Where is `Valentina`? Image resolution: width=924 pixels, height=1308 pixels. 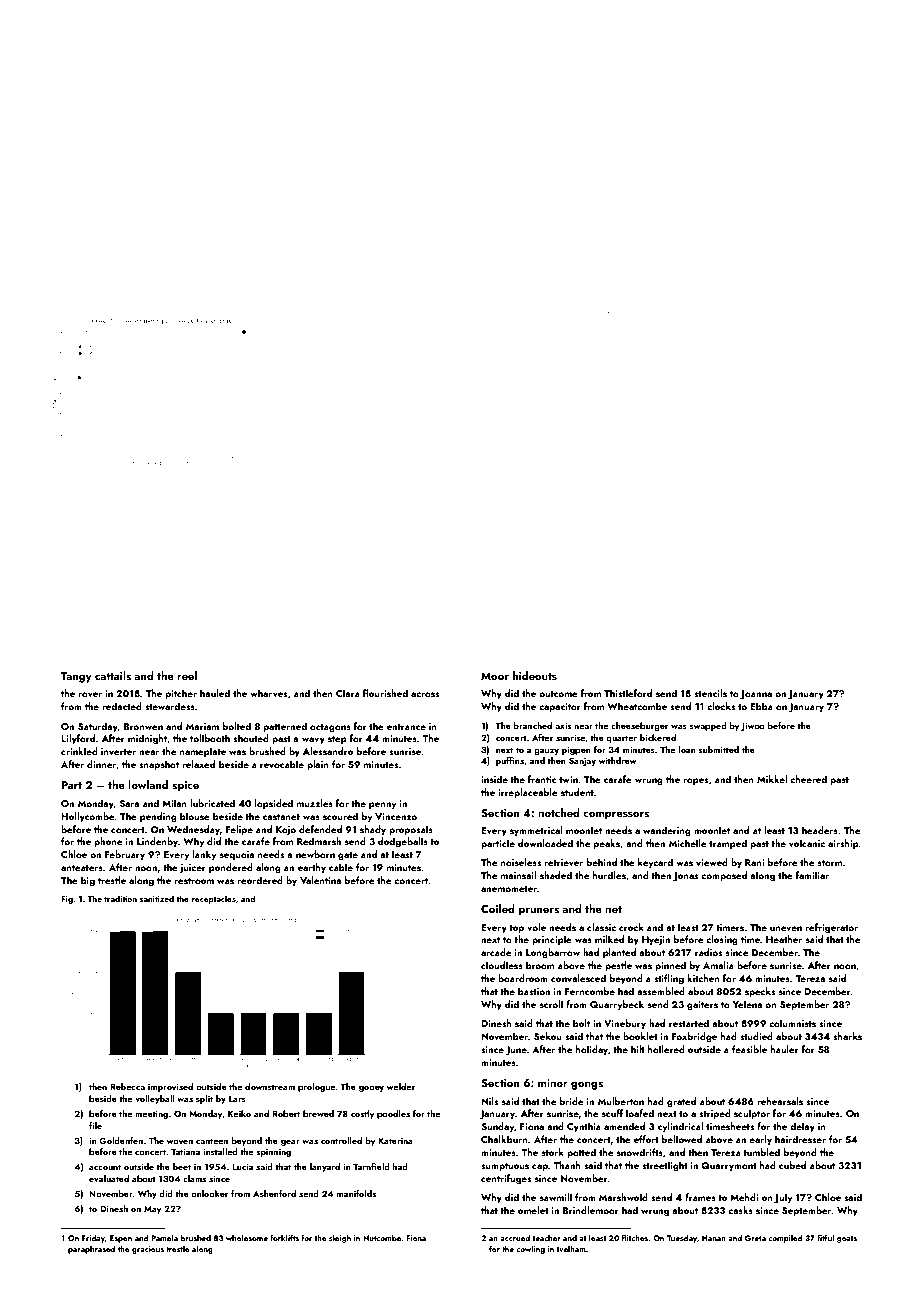
Valentina is located at coordinates (320, 880).
